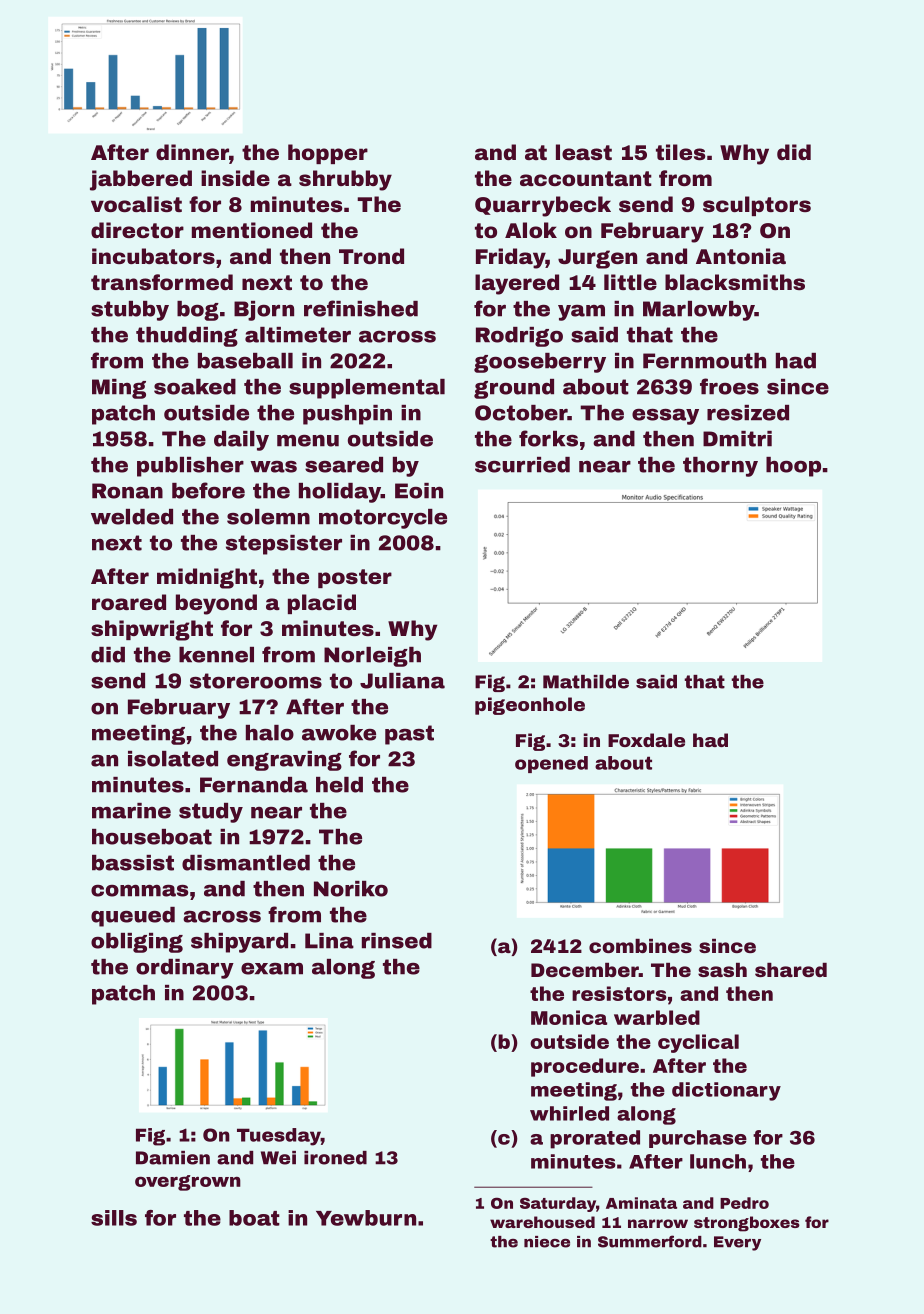  I want to click on Damien, so click(173, 1158).
